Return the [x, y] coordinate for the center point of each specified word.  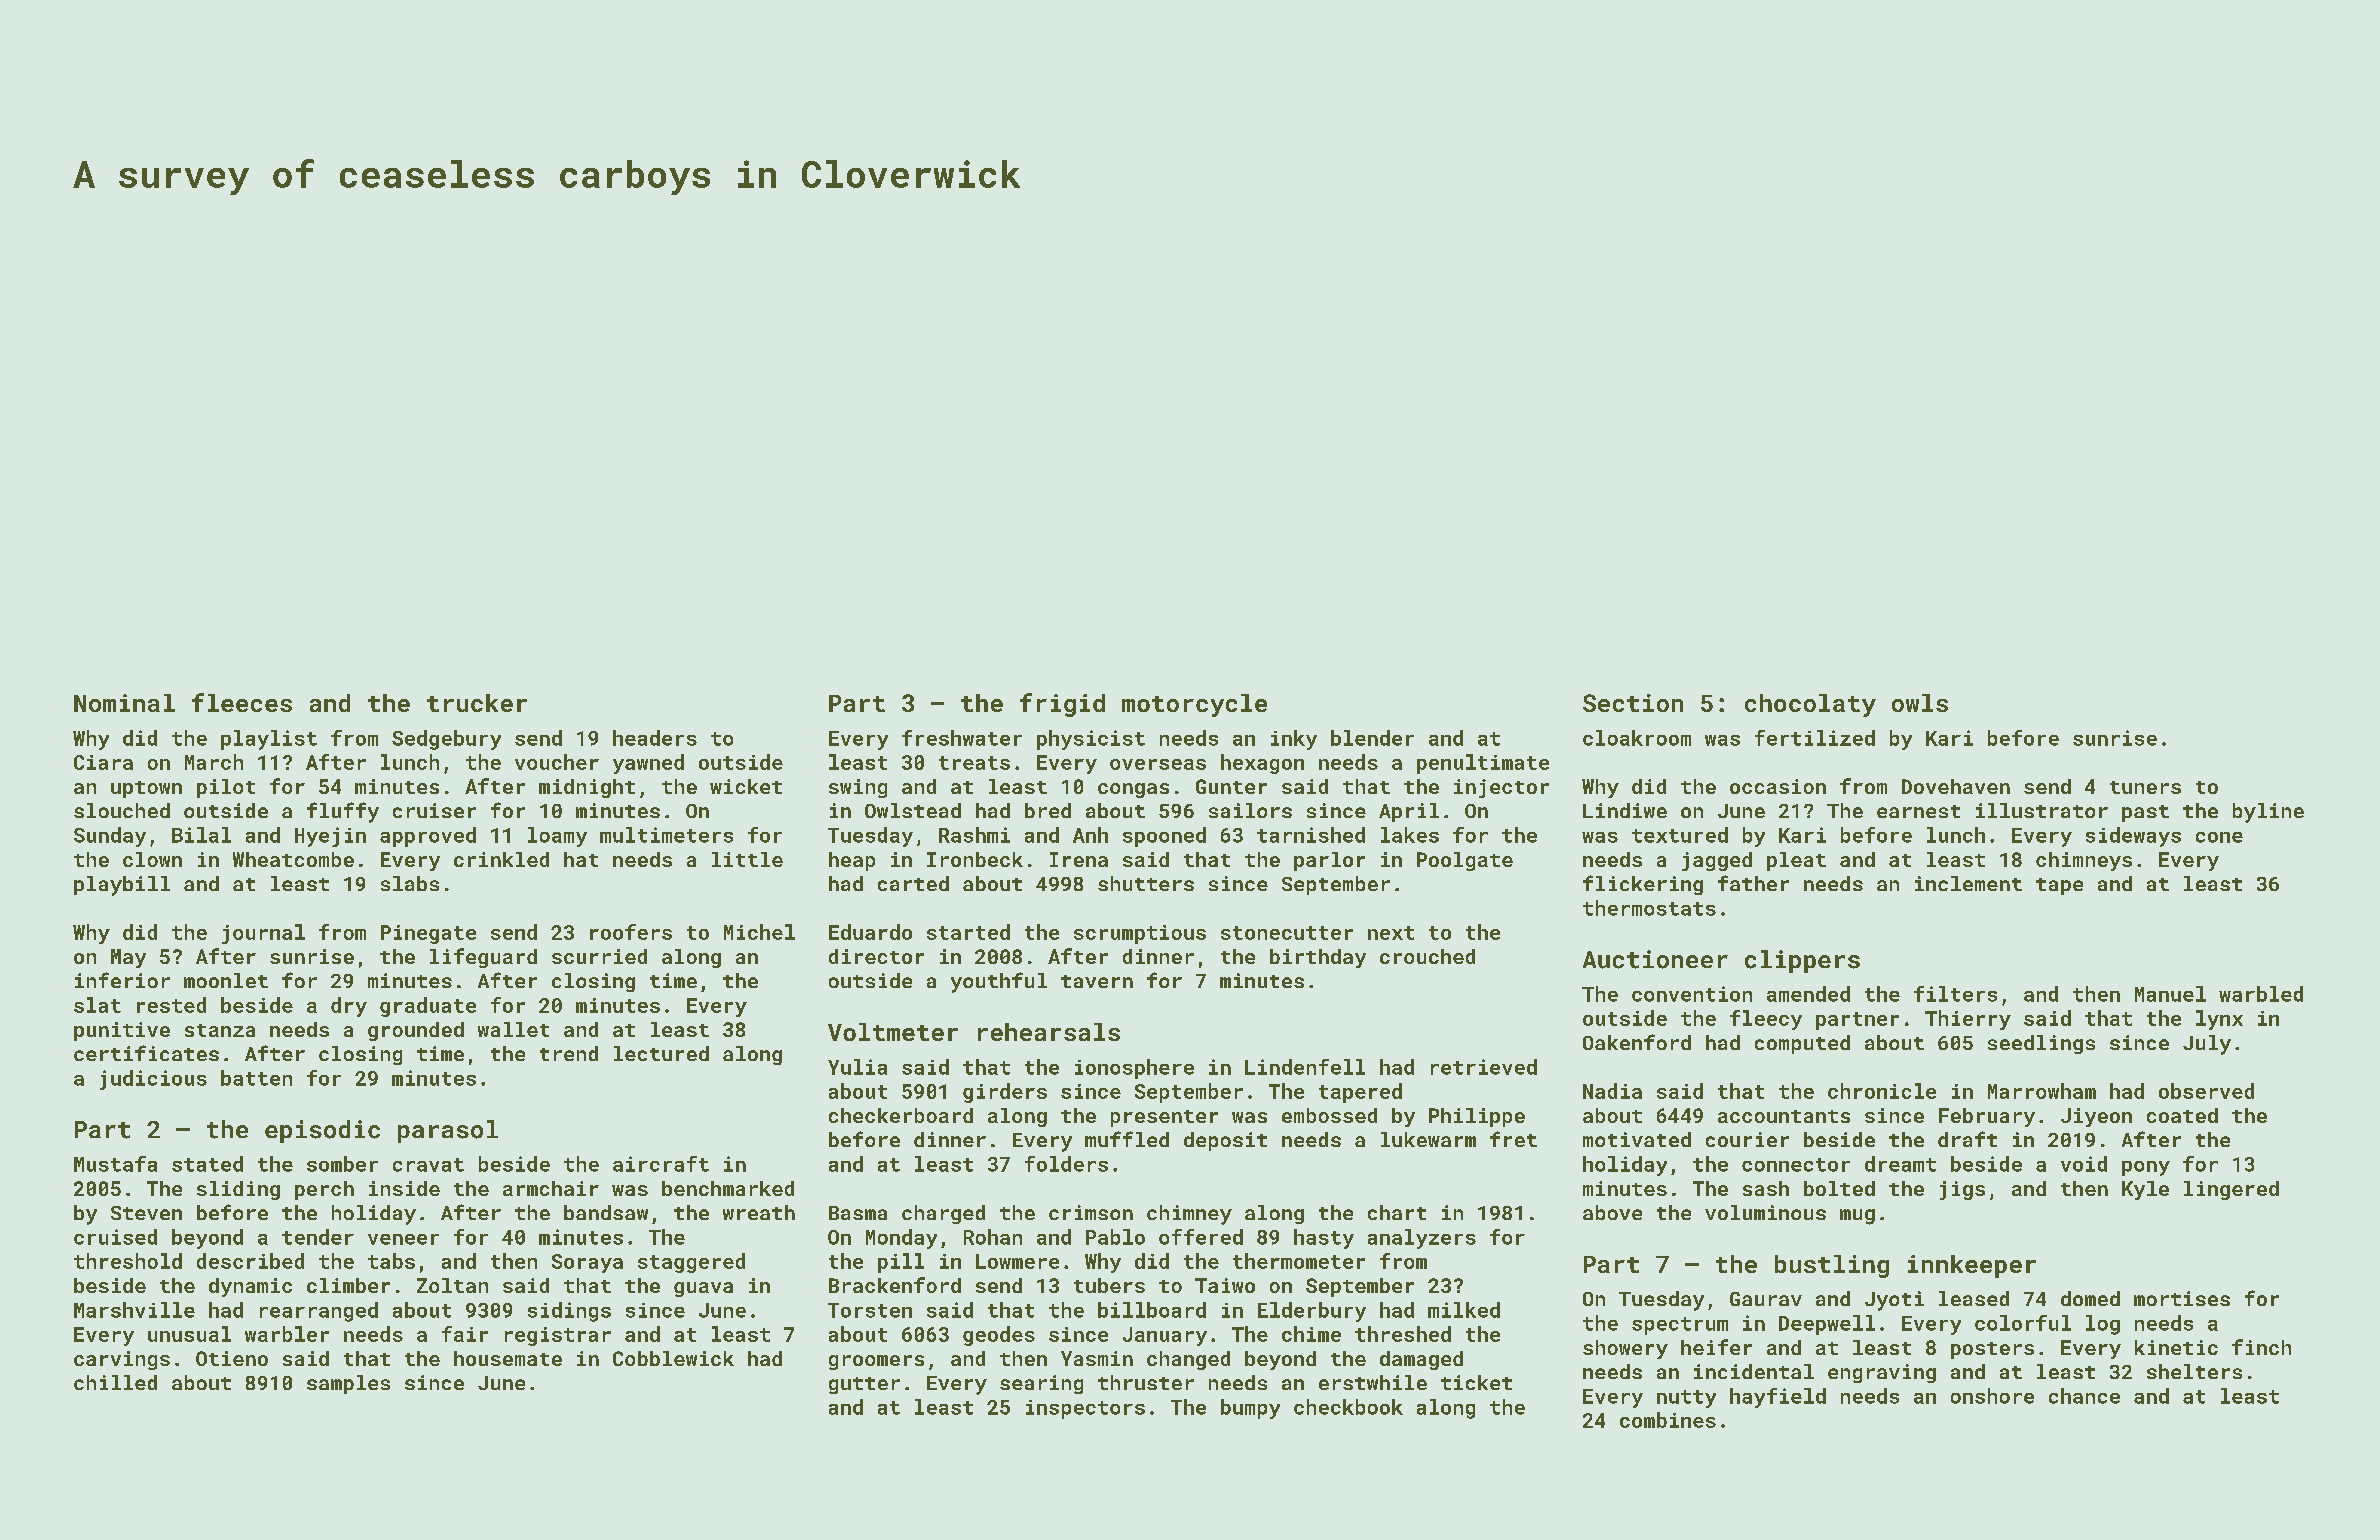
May [128, 958]
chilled [115, 1382]
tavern [1097, 981]
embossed [1329, 1115]
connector [1796, 1165]
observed [2206, 1091]
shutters [1146, 883]
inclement [1968, 883]
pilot [226, 788]
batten [256, 1078]
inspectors [1085, 1409]
